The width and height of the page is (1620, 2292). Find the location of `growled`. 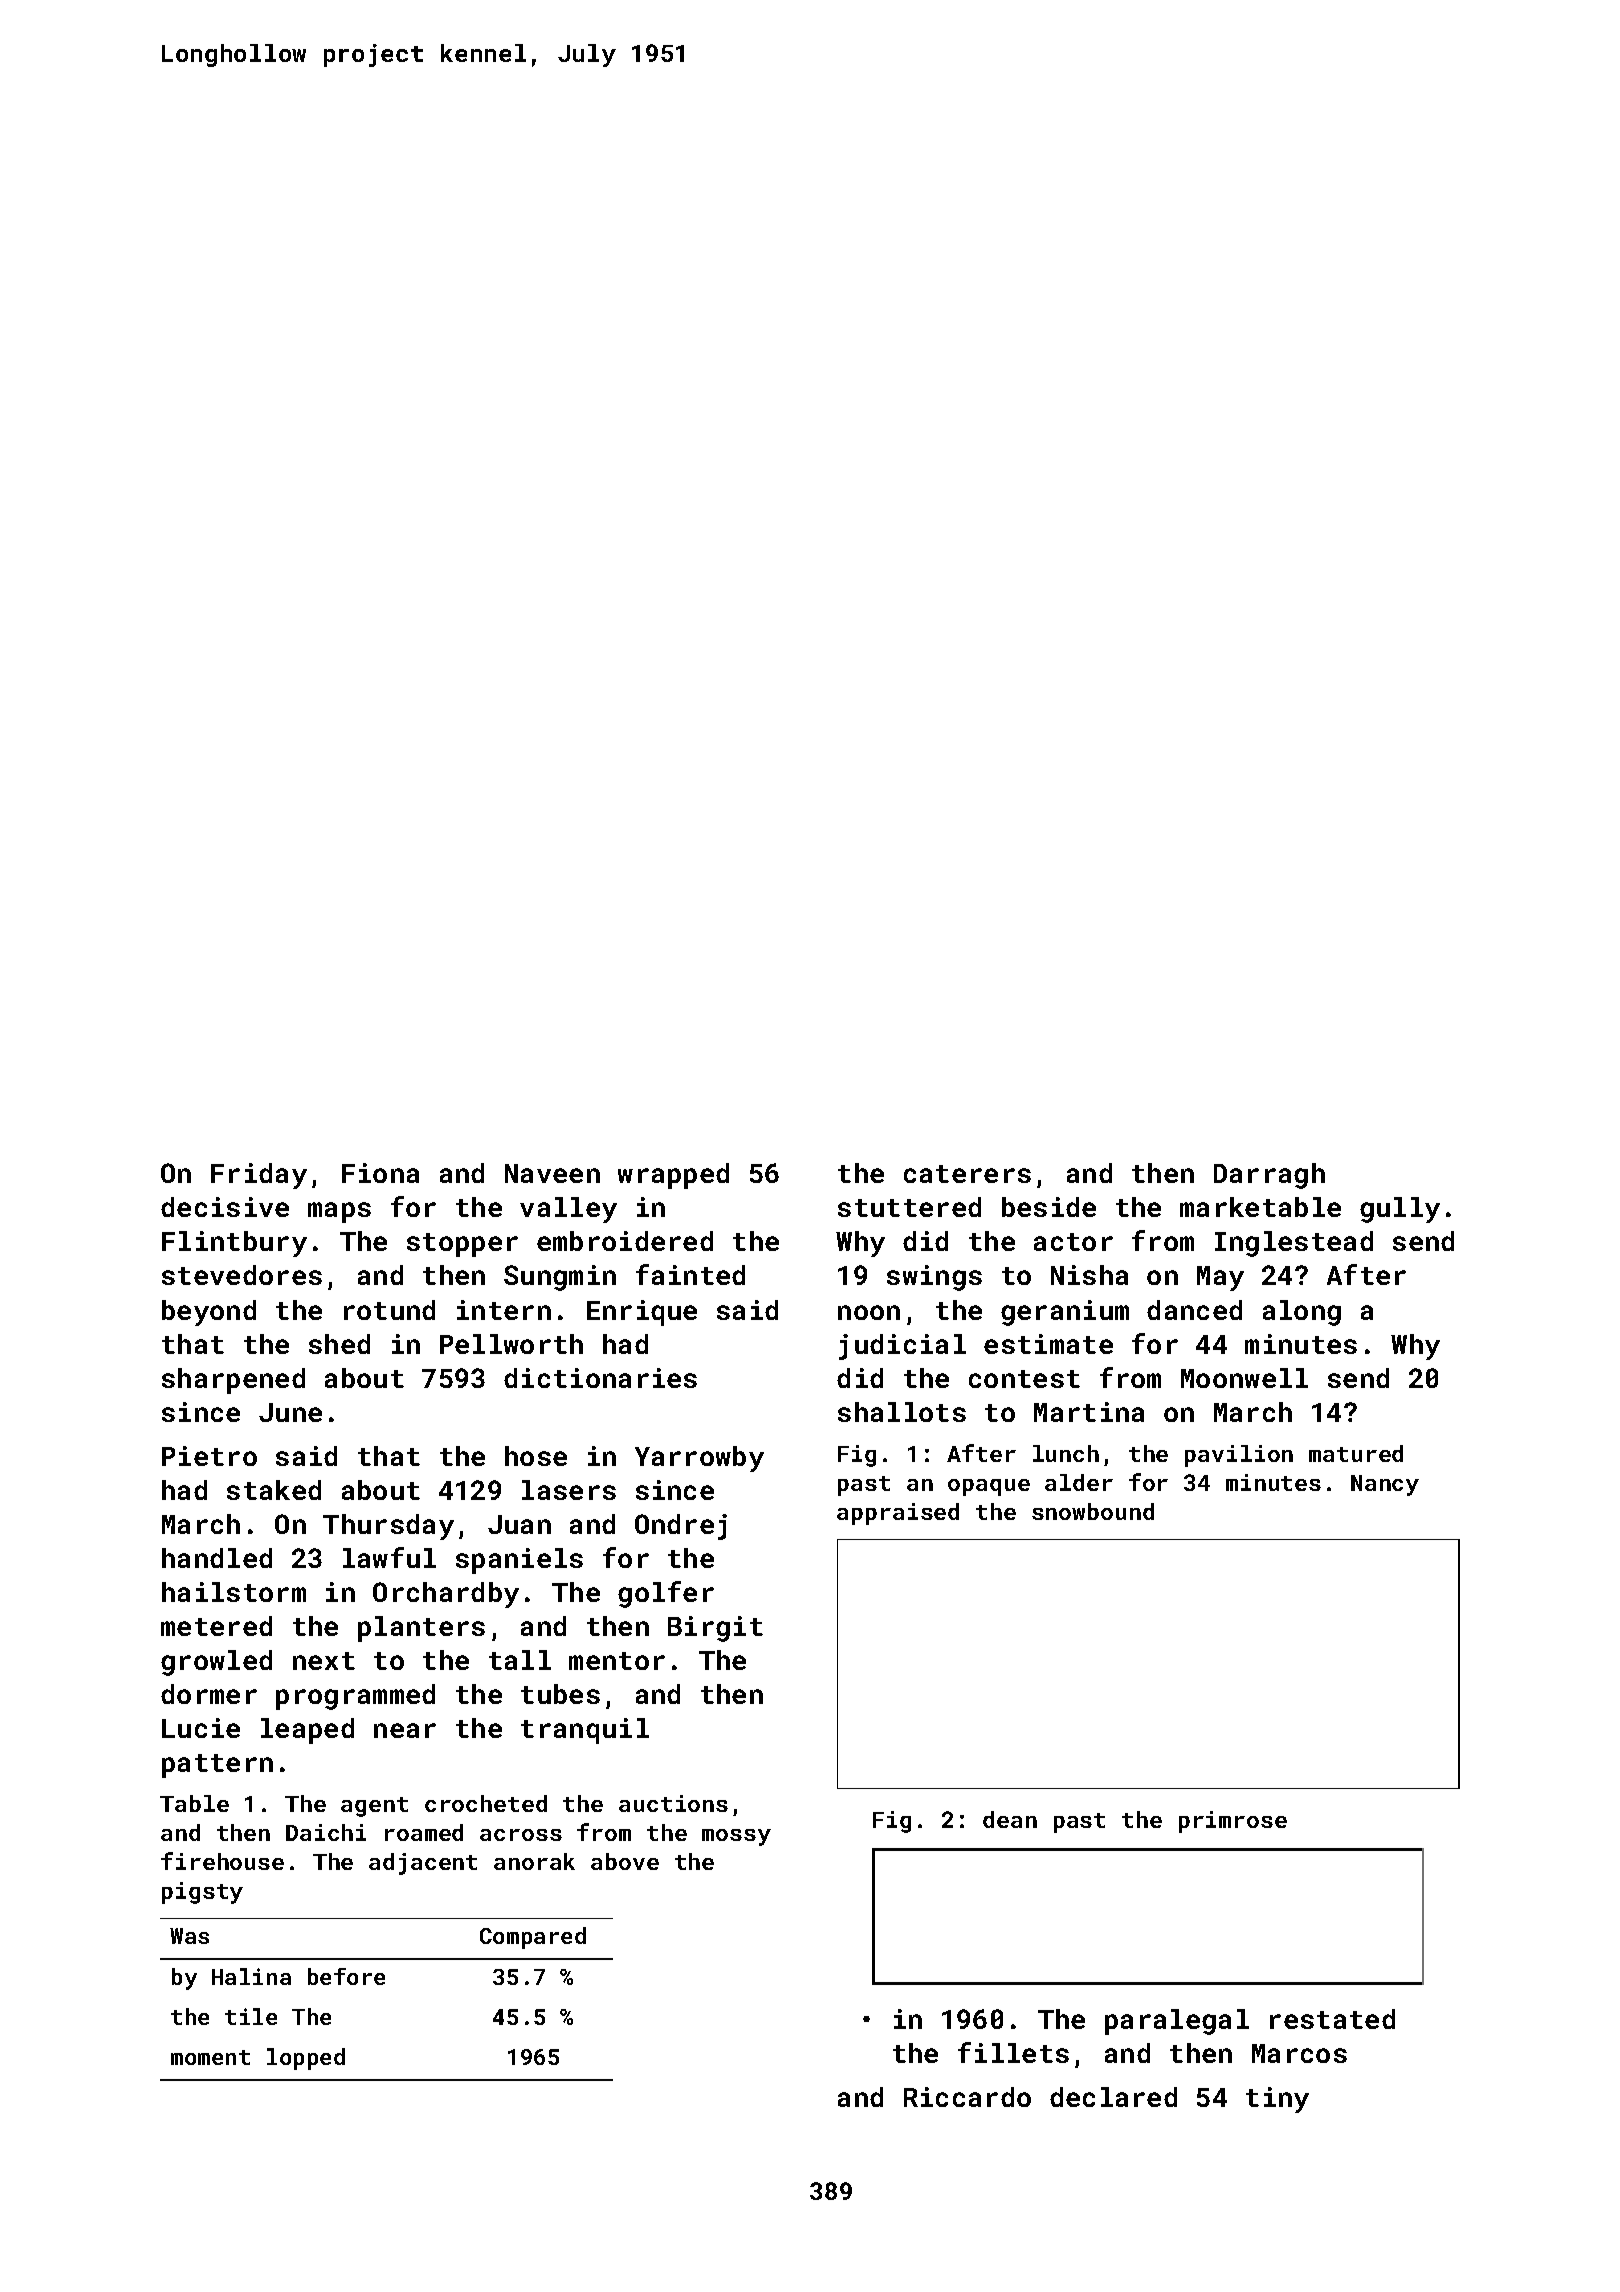

growled is located at coordinates (216, 1663).
